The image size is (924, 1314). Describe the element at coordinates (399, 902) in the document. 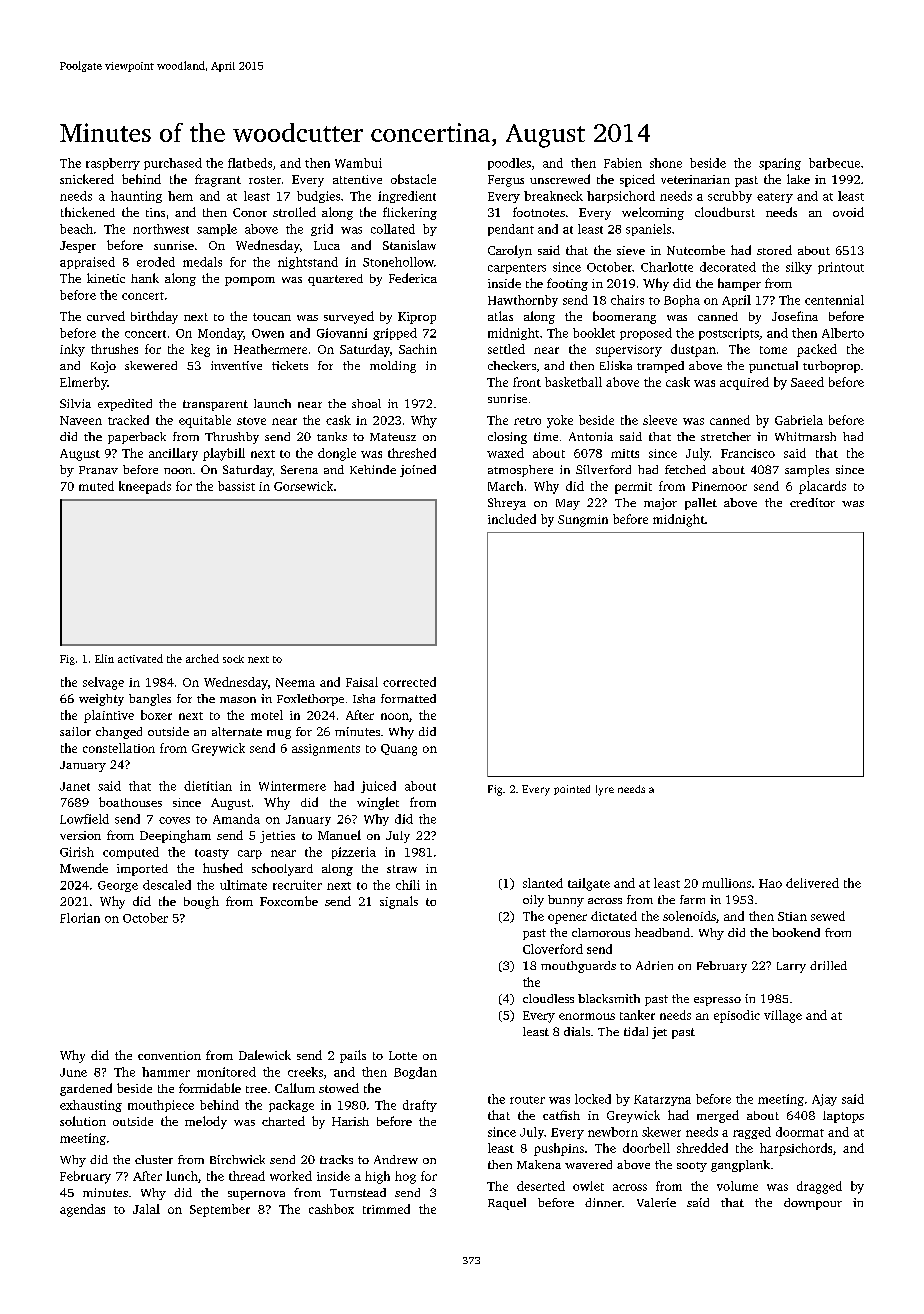

I see `signals` at that location.
